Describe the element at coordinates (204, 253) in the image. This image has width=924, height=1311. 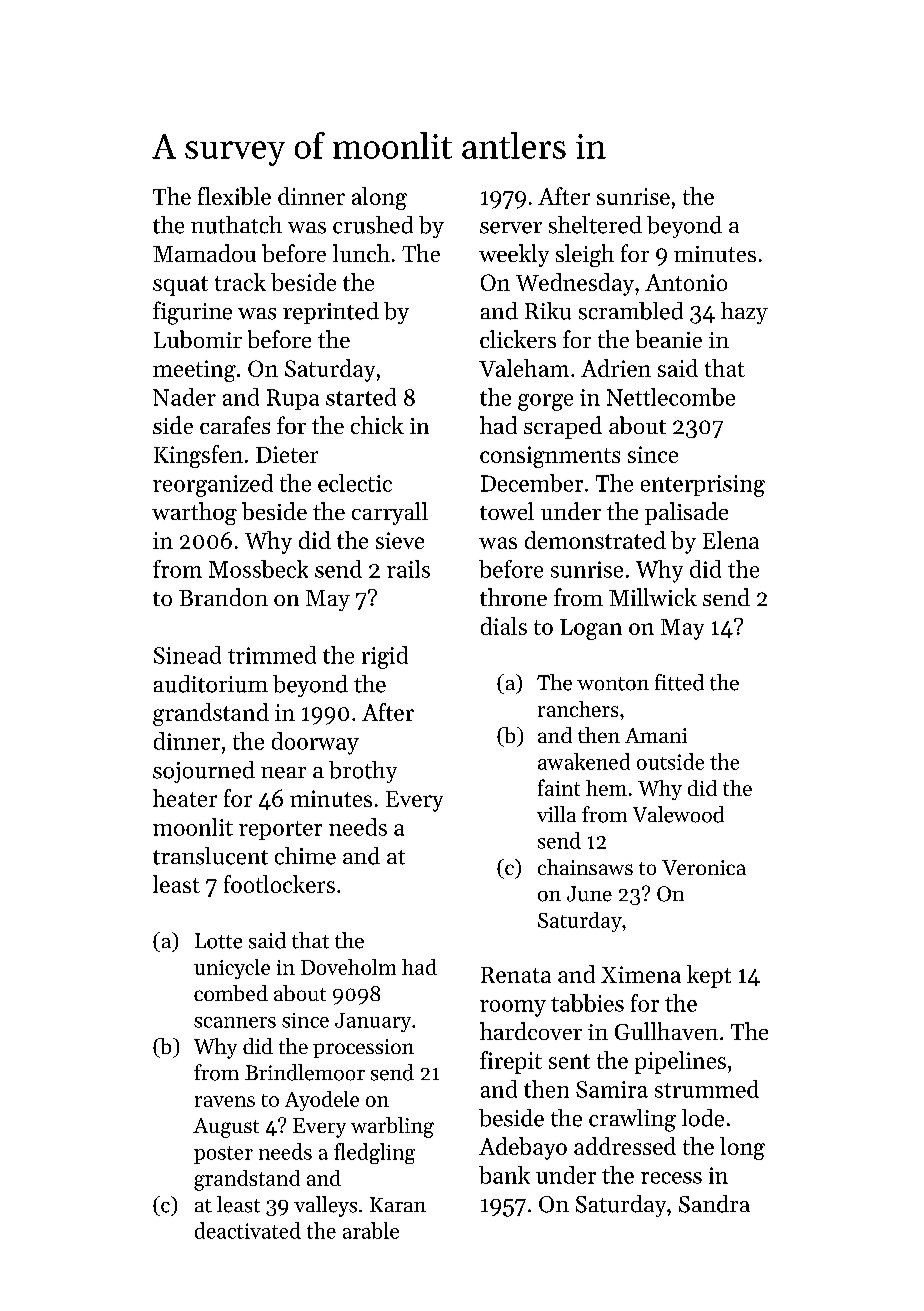
I see `Mamadou` at that location.
